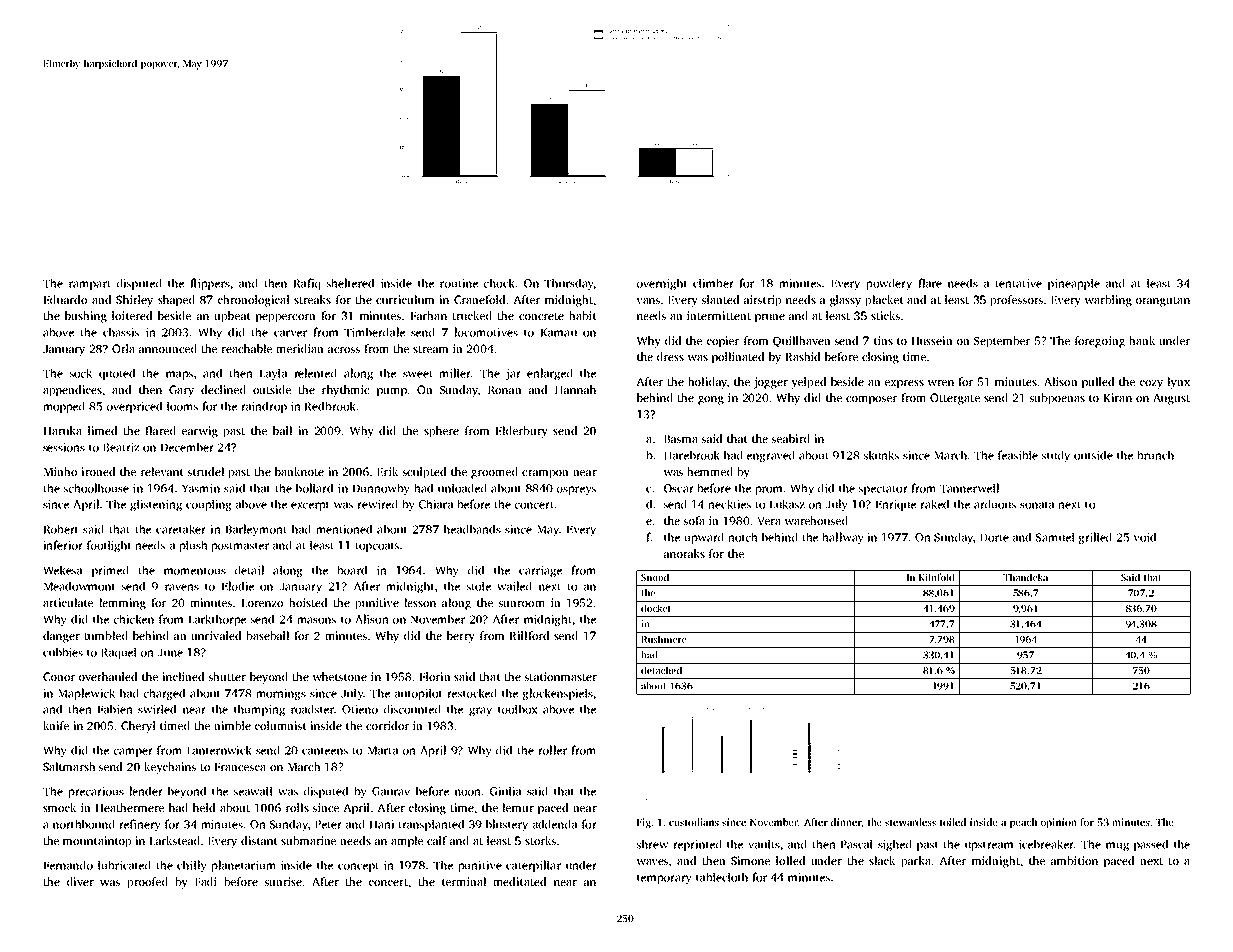 Image resolution: width=1233 pixels, height=952 pixels. I want to click on tablecloth, so click(722, 877).
